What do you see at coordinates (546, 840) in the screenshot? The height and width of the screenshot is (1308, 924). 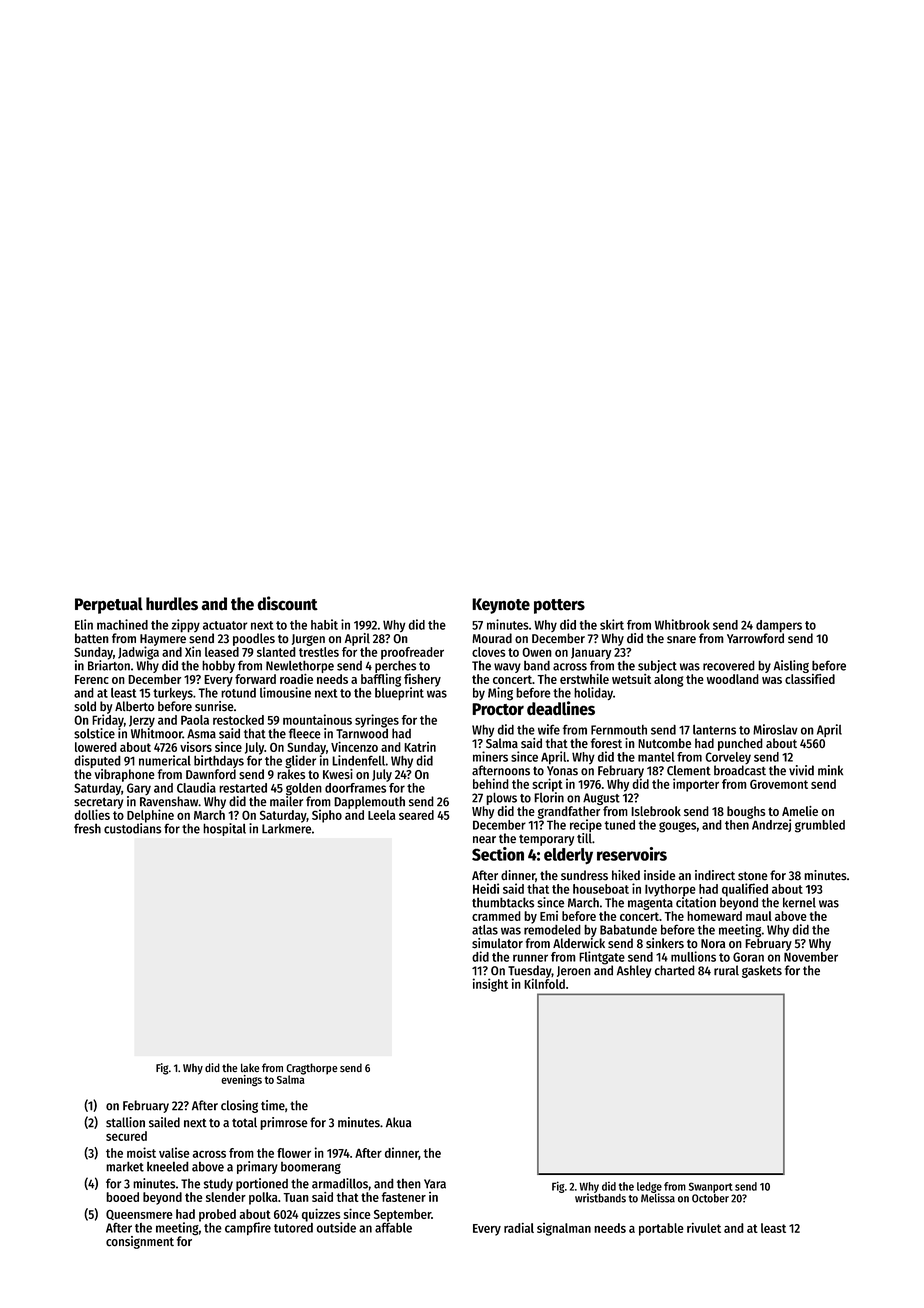 I see `temporary` at bounding box center [546, 840].
